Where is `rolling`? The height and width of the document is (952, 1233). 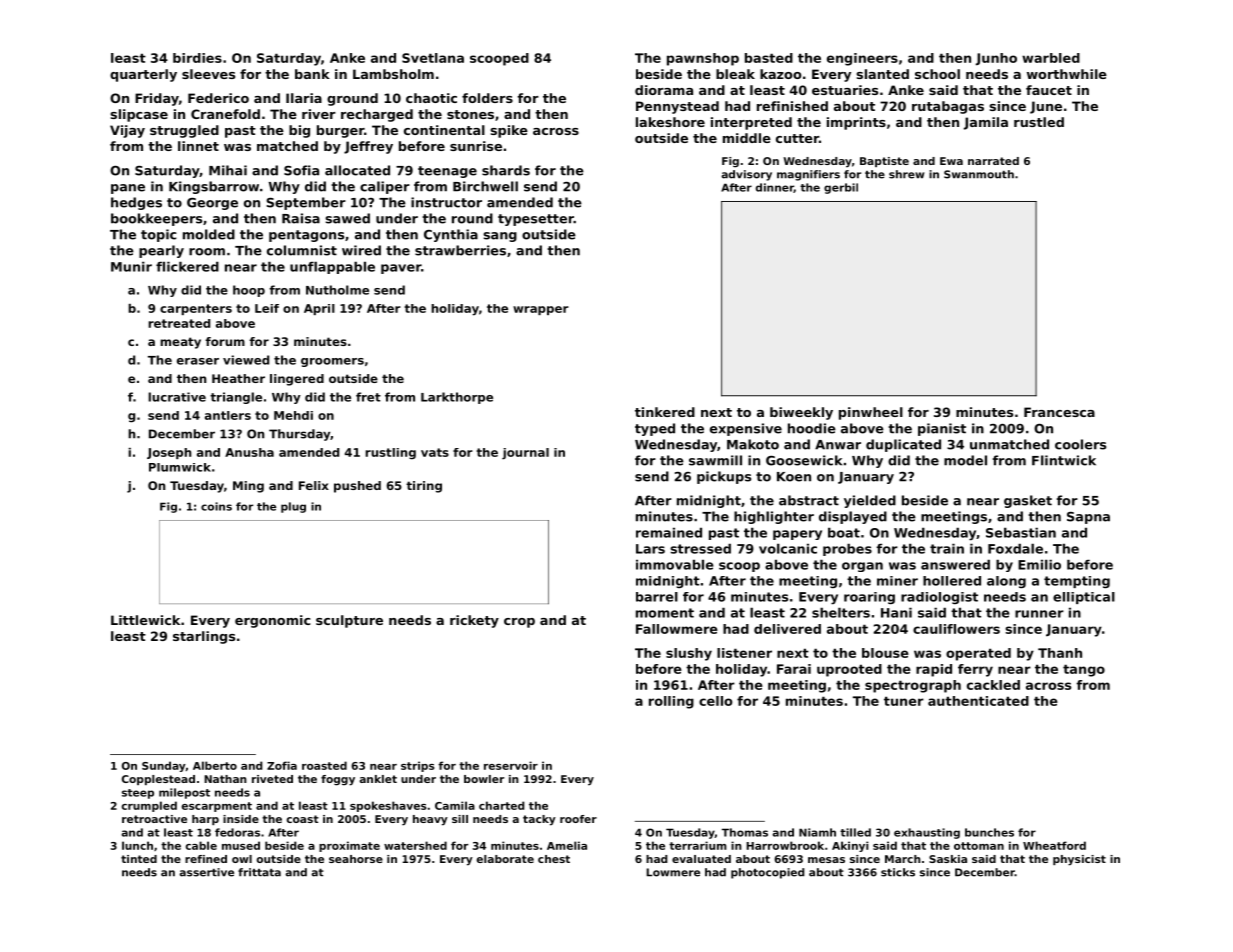 rolling is located at coordinates (671, 702).
